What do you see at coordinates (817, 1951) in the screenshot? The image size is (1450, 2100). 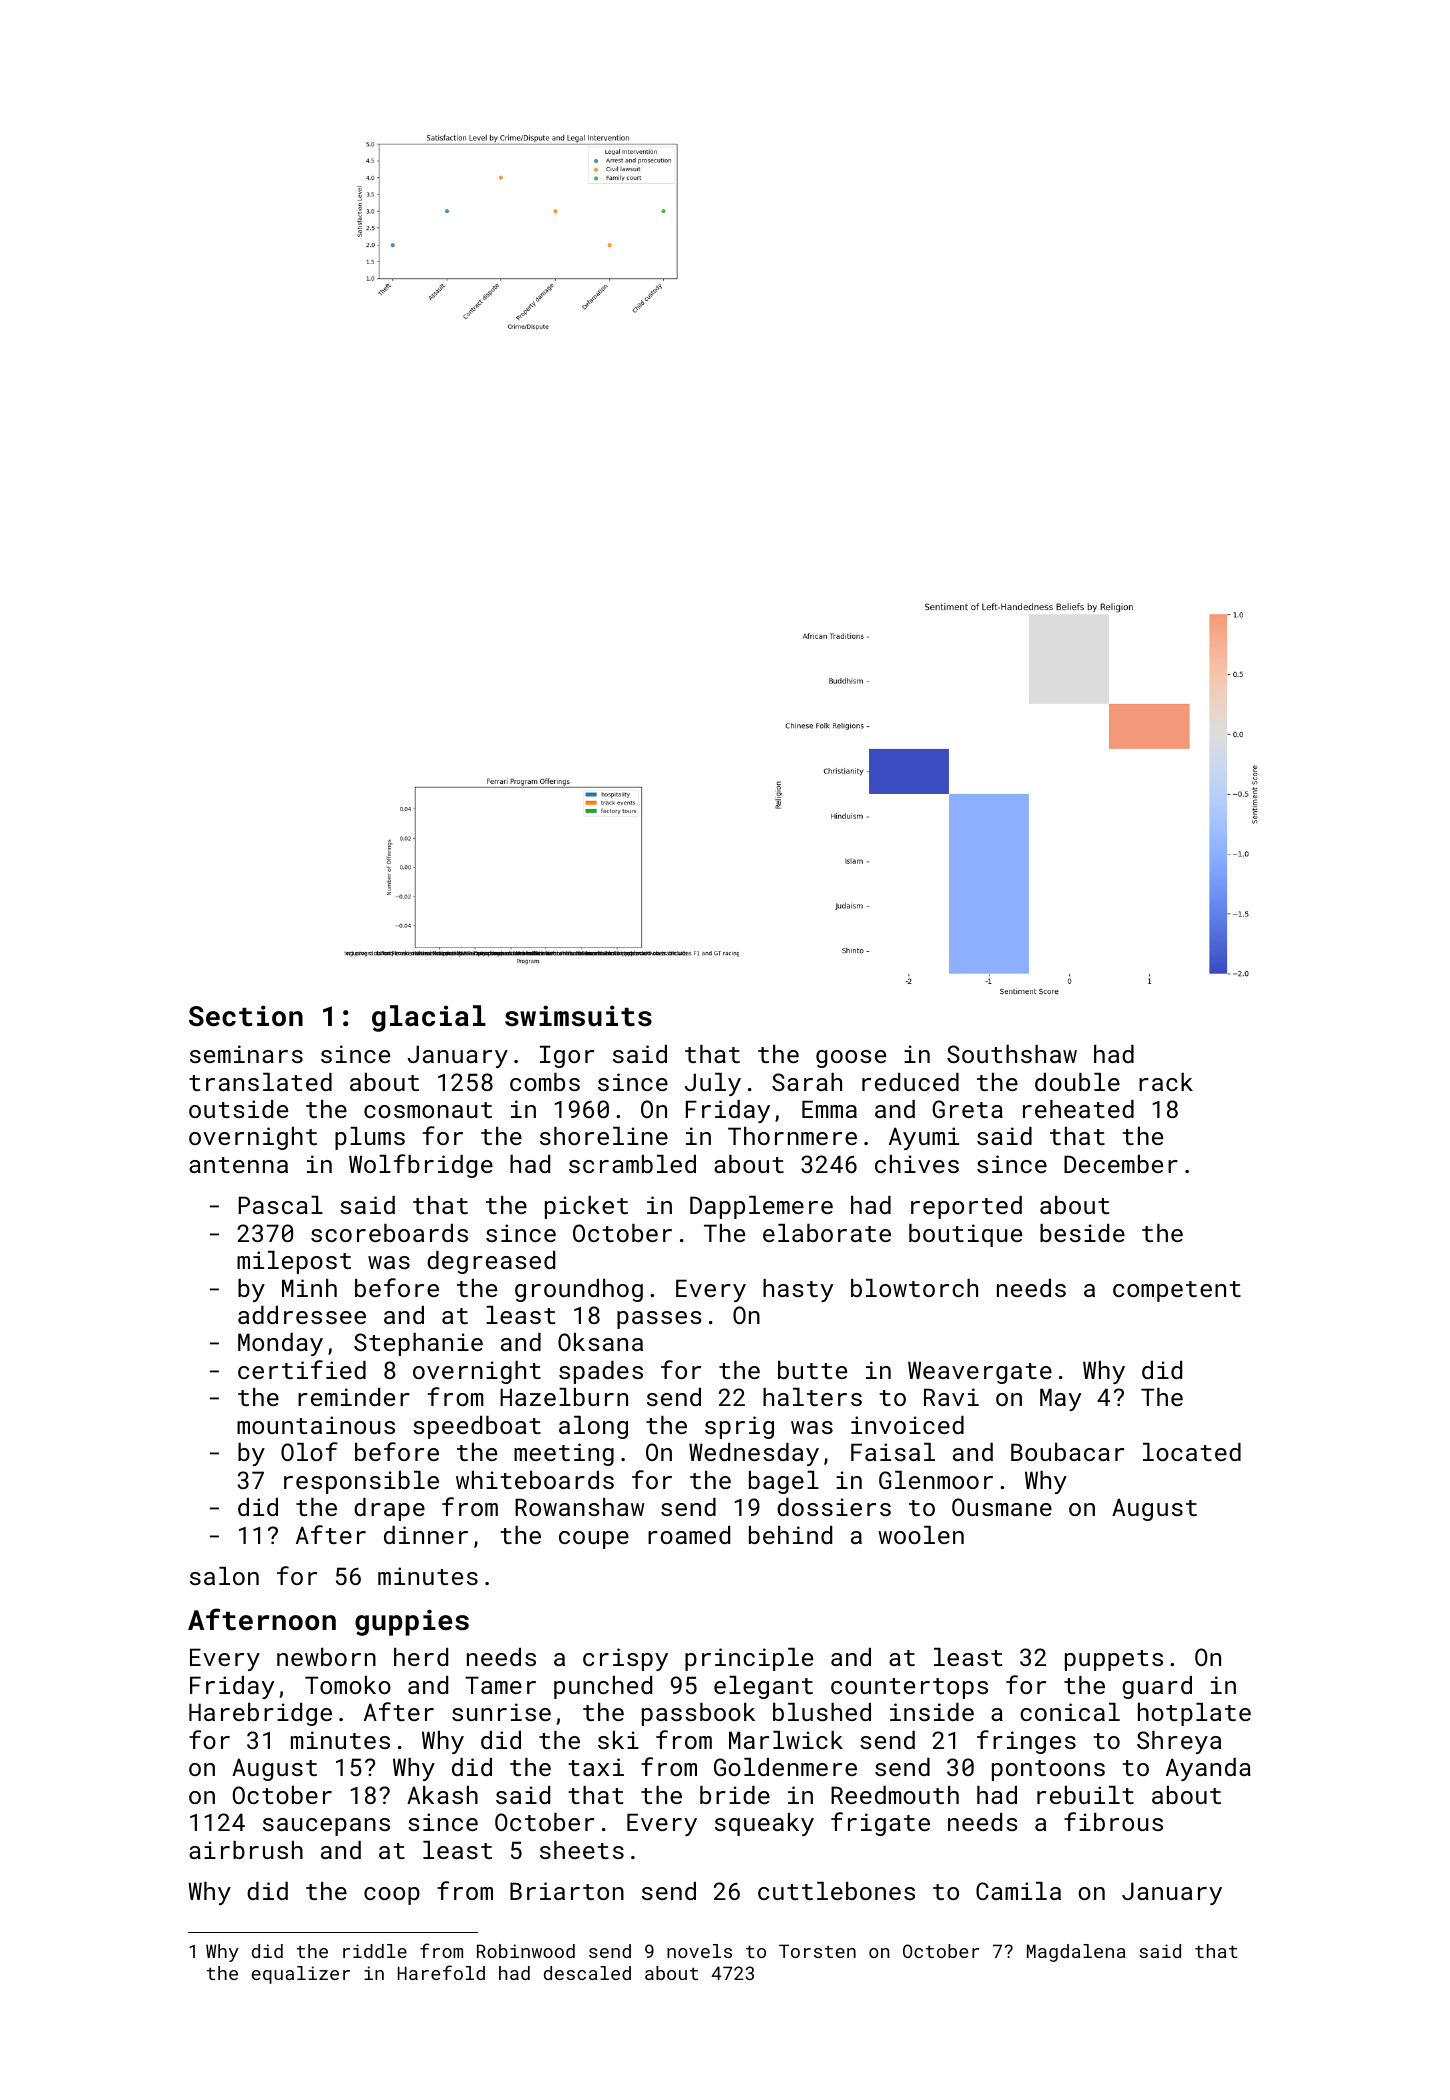 I see `Torsten` at bounding box center [817, 1951].
